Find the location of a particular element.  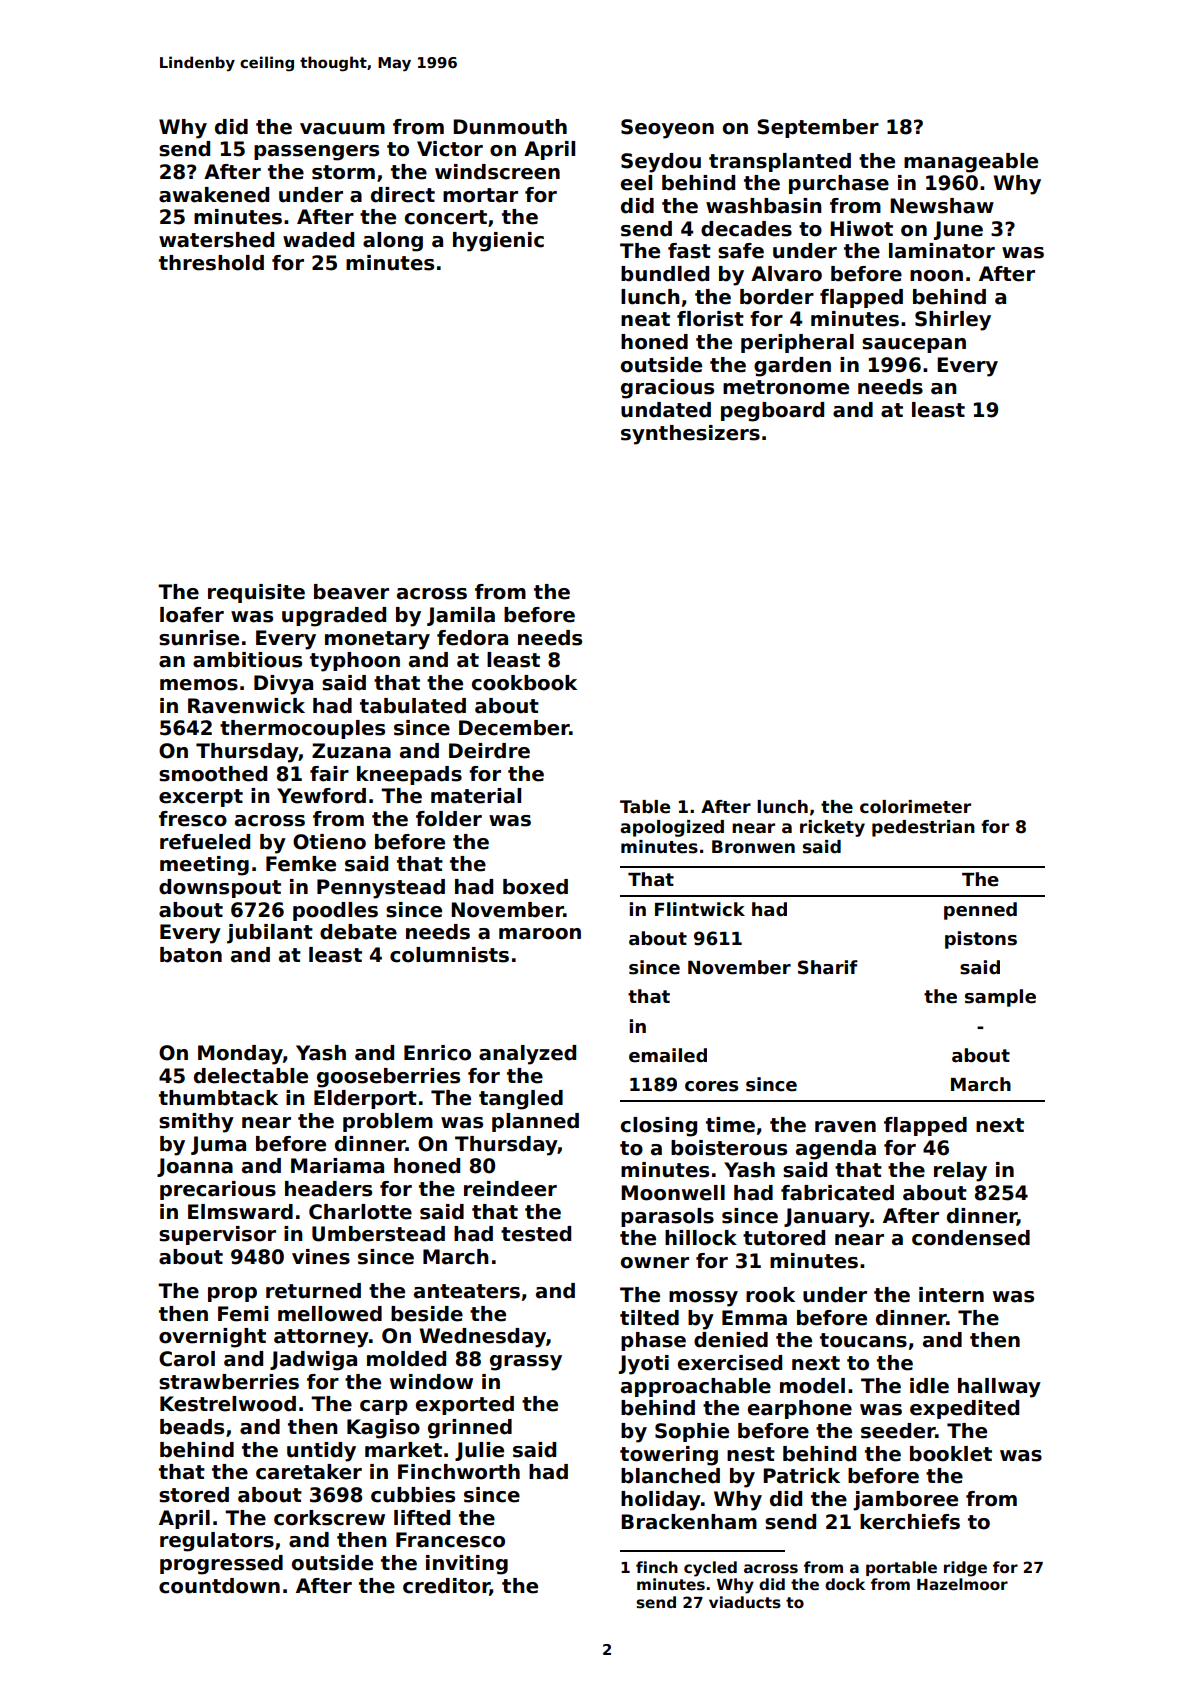

transplanted is located at coordinates (780, 162).
